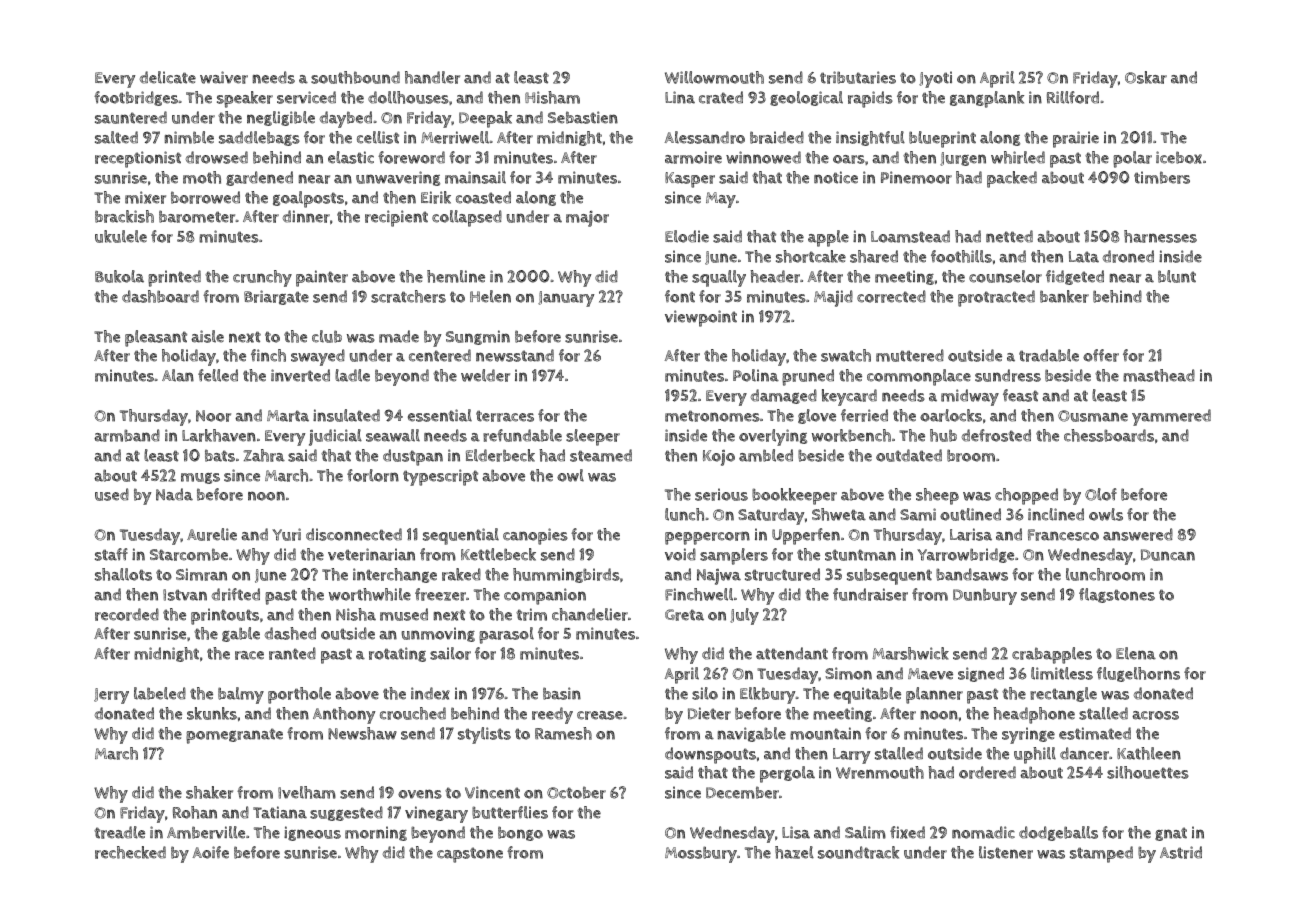 Image resolution: width=1308 pixels, height=924 pixels. I want to click on Sebastien, so click(583, 117).
